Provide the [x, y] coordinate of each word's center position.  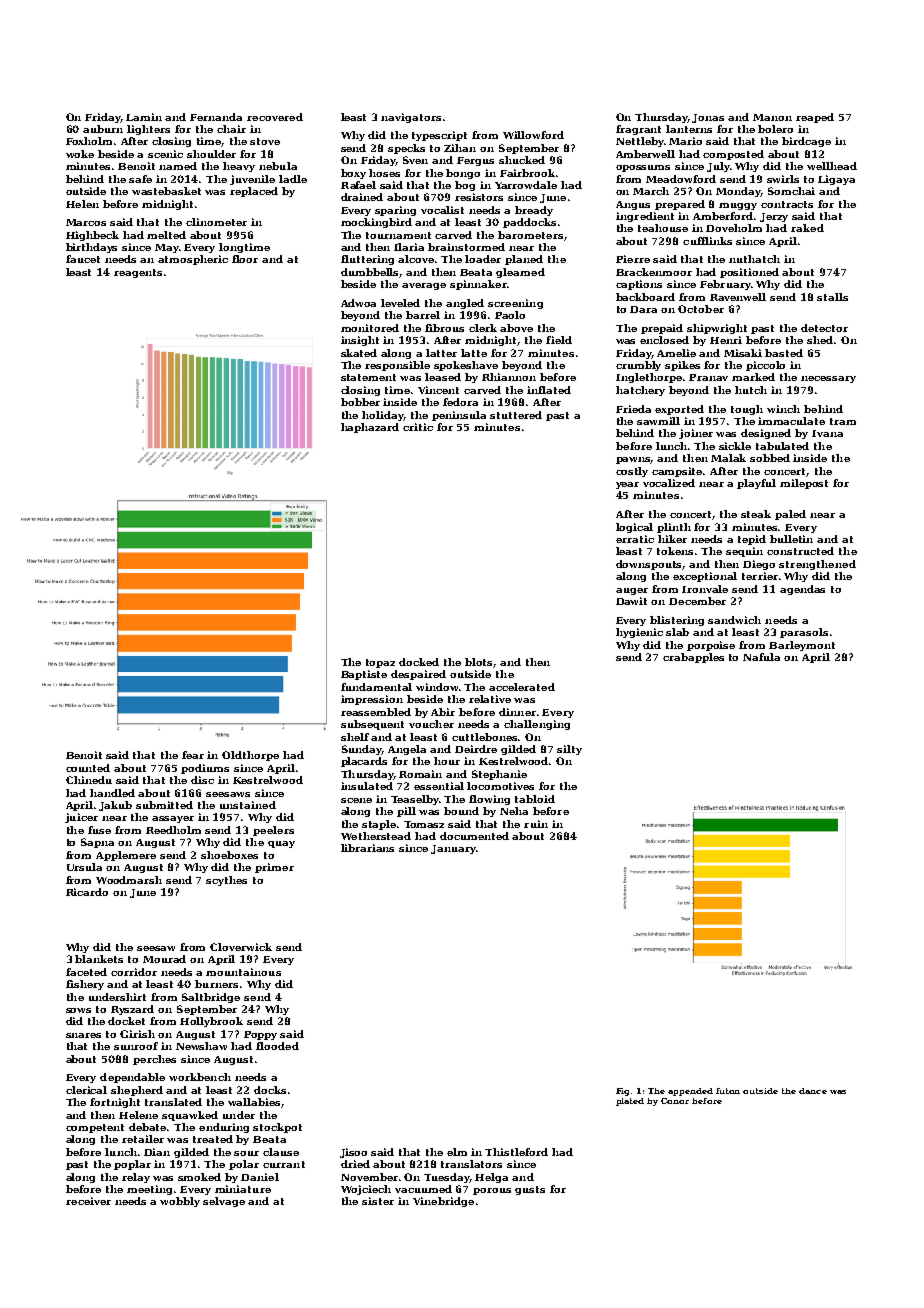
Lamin [144, 117]
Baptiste [364, 675]
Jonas [708, 118]
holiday [383, 416]
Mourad [164, 959]
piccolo [765, 366]
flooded [277, 1046]
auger [632, 591]
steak [756, 514]
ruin [536, 824]
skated [359, 353]
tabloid [535, 799]
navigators [411, 118]
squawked [190, 1116]
